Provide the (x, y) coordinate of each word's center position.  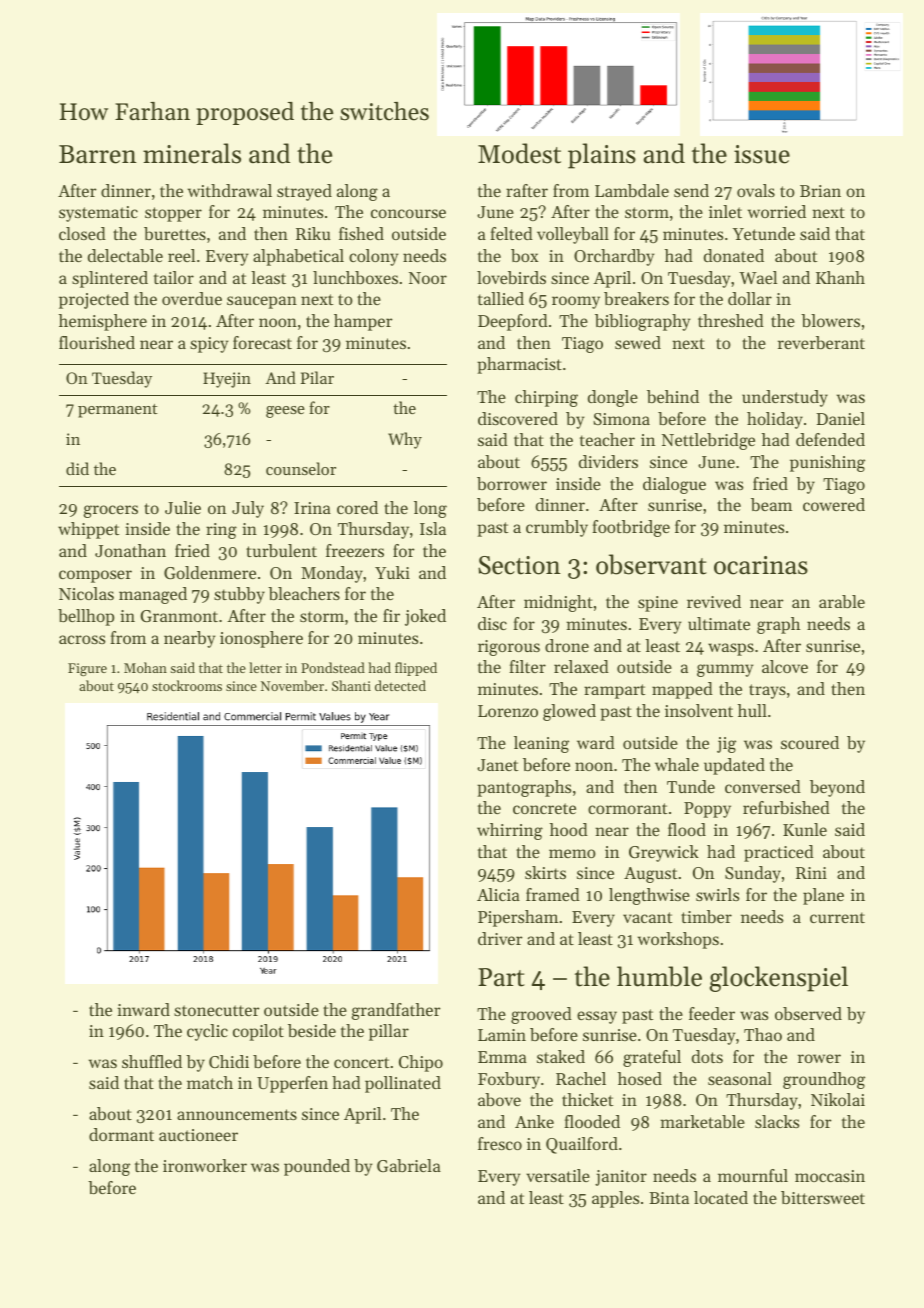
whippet (88, 530)
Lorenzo (508, 711)
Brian (820, 191)
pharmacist (519, 365)
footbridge (631, 528)
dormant (121, 1134)
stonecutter (217, 1010)
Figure (87, 669)
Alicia (498, 894)
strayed (304, 192)
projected (94, 300)
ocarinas (761, 565)
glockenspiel (779, 979)
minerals (192, 153)
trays (767, 691)
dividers (608, 461)
